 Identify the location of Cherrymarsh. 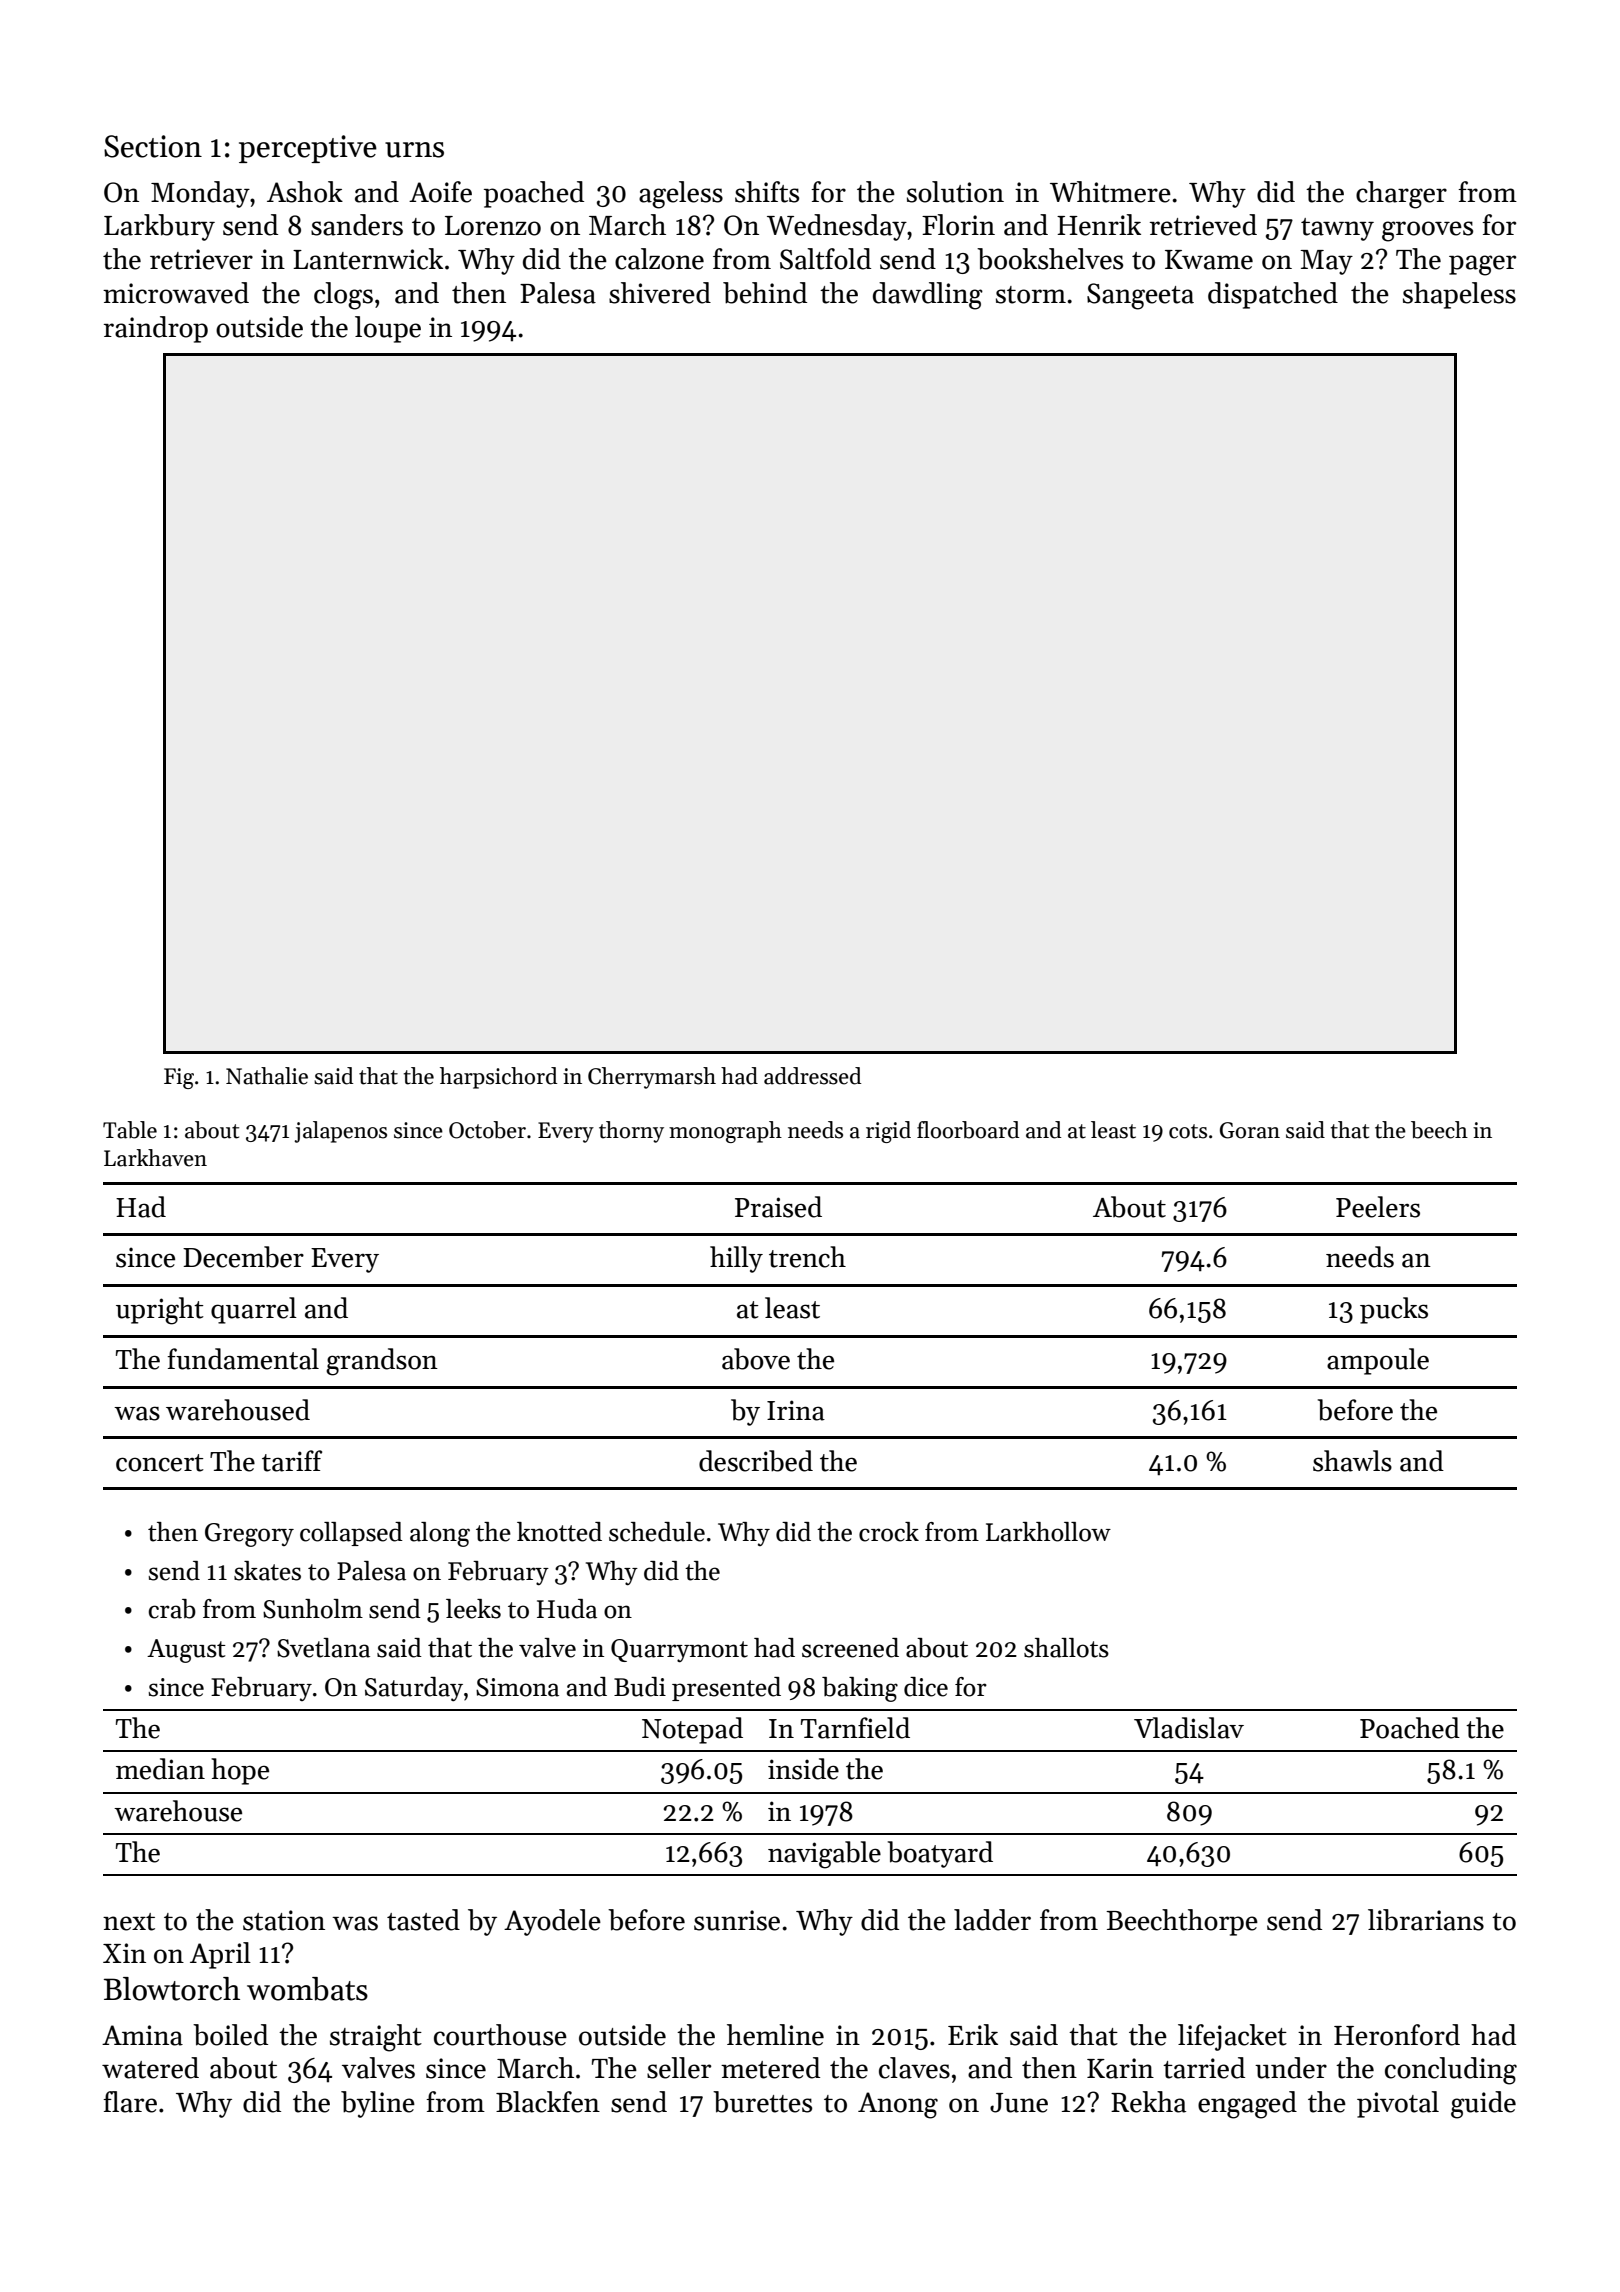
(652, 1078).
